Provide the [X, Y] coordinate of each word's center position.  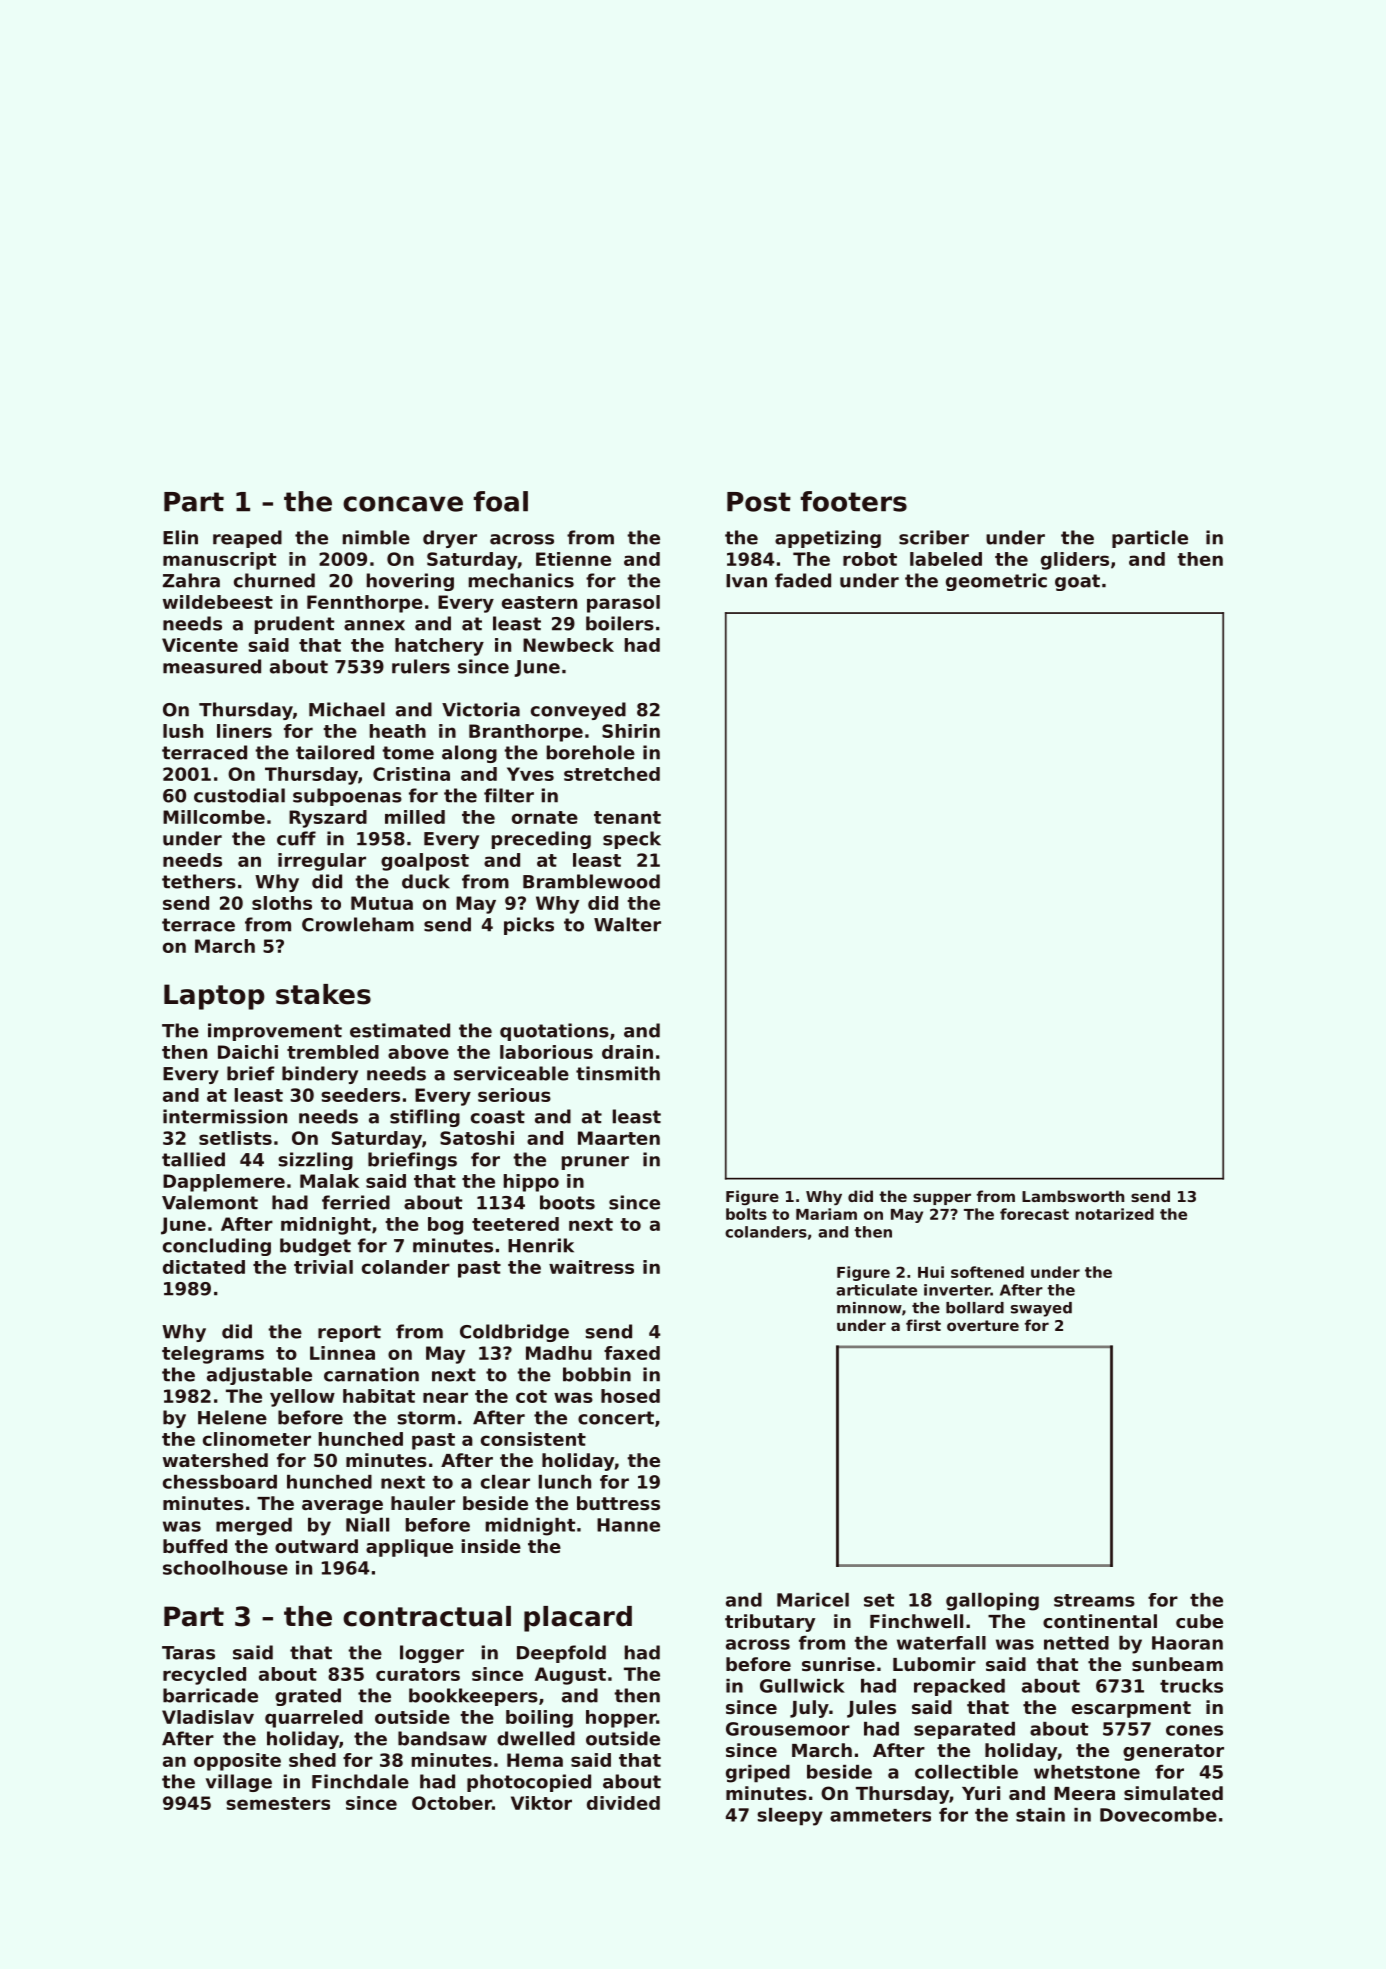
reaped [247, 539]
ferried [356, 1202]
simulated [1173, 1793]
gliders [1075, 561]
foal [500, 501]
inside [491, 1546]
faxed [632, 1353]
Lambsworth [1073, 1196]
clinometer [257, 1439]
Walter [627, 924]
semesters [278, 1803]
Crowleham [358, 924]
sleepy [790, 1817]
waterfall [941, 1643]
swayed [1041, 1309]
